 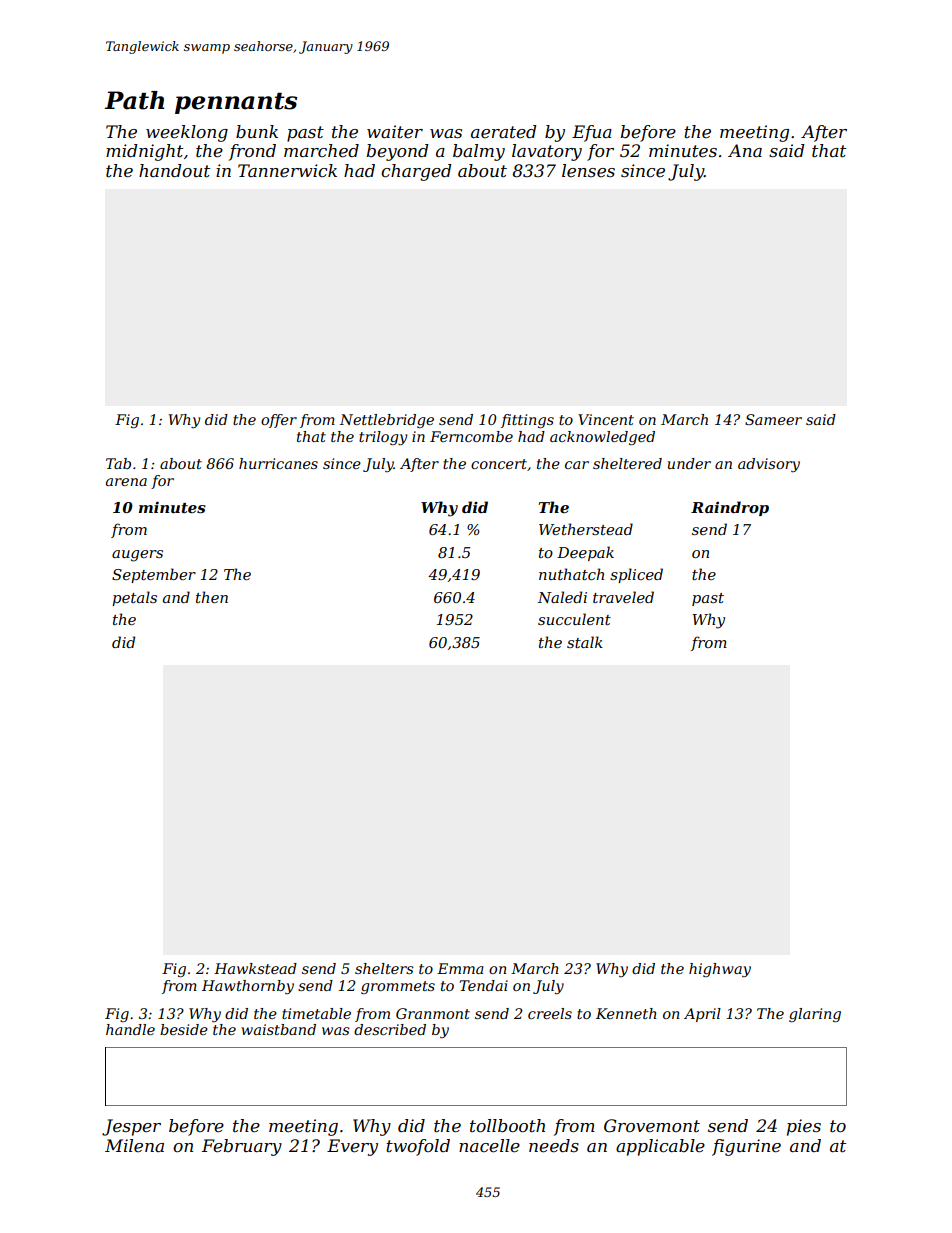 What do you see at coordinates (252, 152) in the screenshot?
I see `frond` at bounding box center [252, 152].
